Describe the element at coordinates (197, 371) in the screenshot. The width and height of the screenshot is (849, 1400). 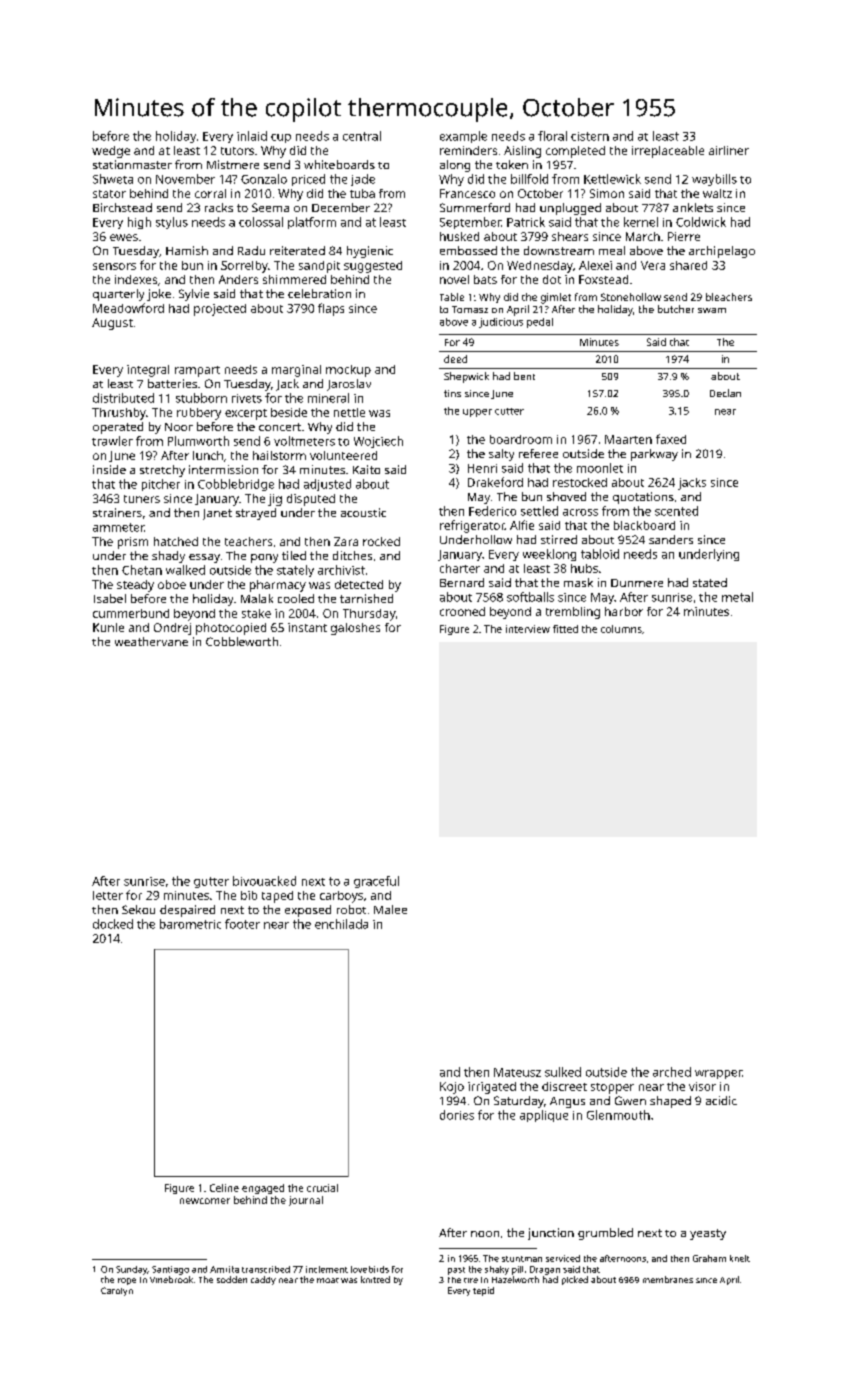
I see `rampart` at that location.
